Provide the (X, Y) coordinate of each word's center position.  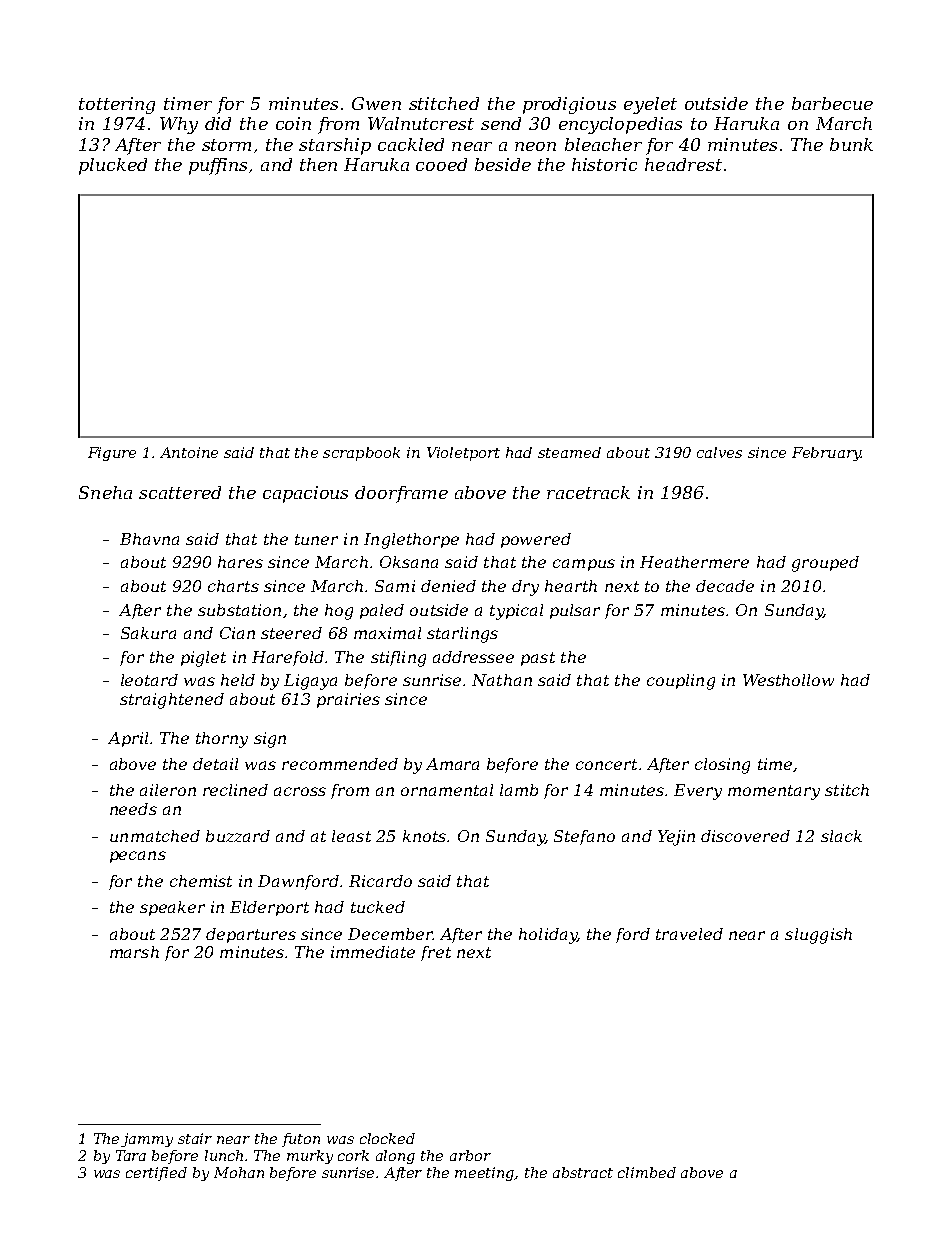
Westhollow (788, 680)
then (318, 164)
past (538, 659)
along (395, 1157)
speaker (172, 908)
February (826, 454)
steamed (569, 452)
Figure (112, 454)
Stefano (584, 837)
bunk (851, 144)
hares (240, 562)
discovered (745, 836)
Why (179, 125)
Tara (131, 1155)
